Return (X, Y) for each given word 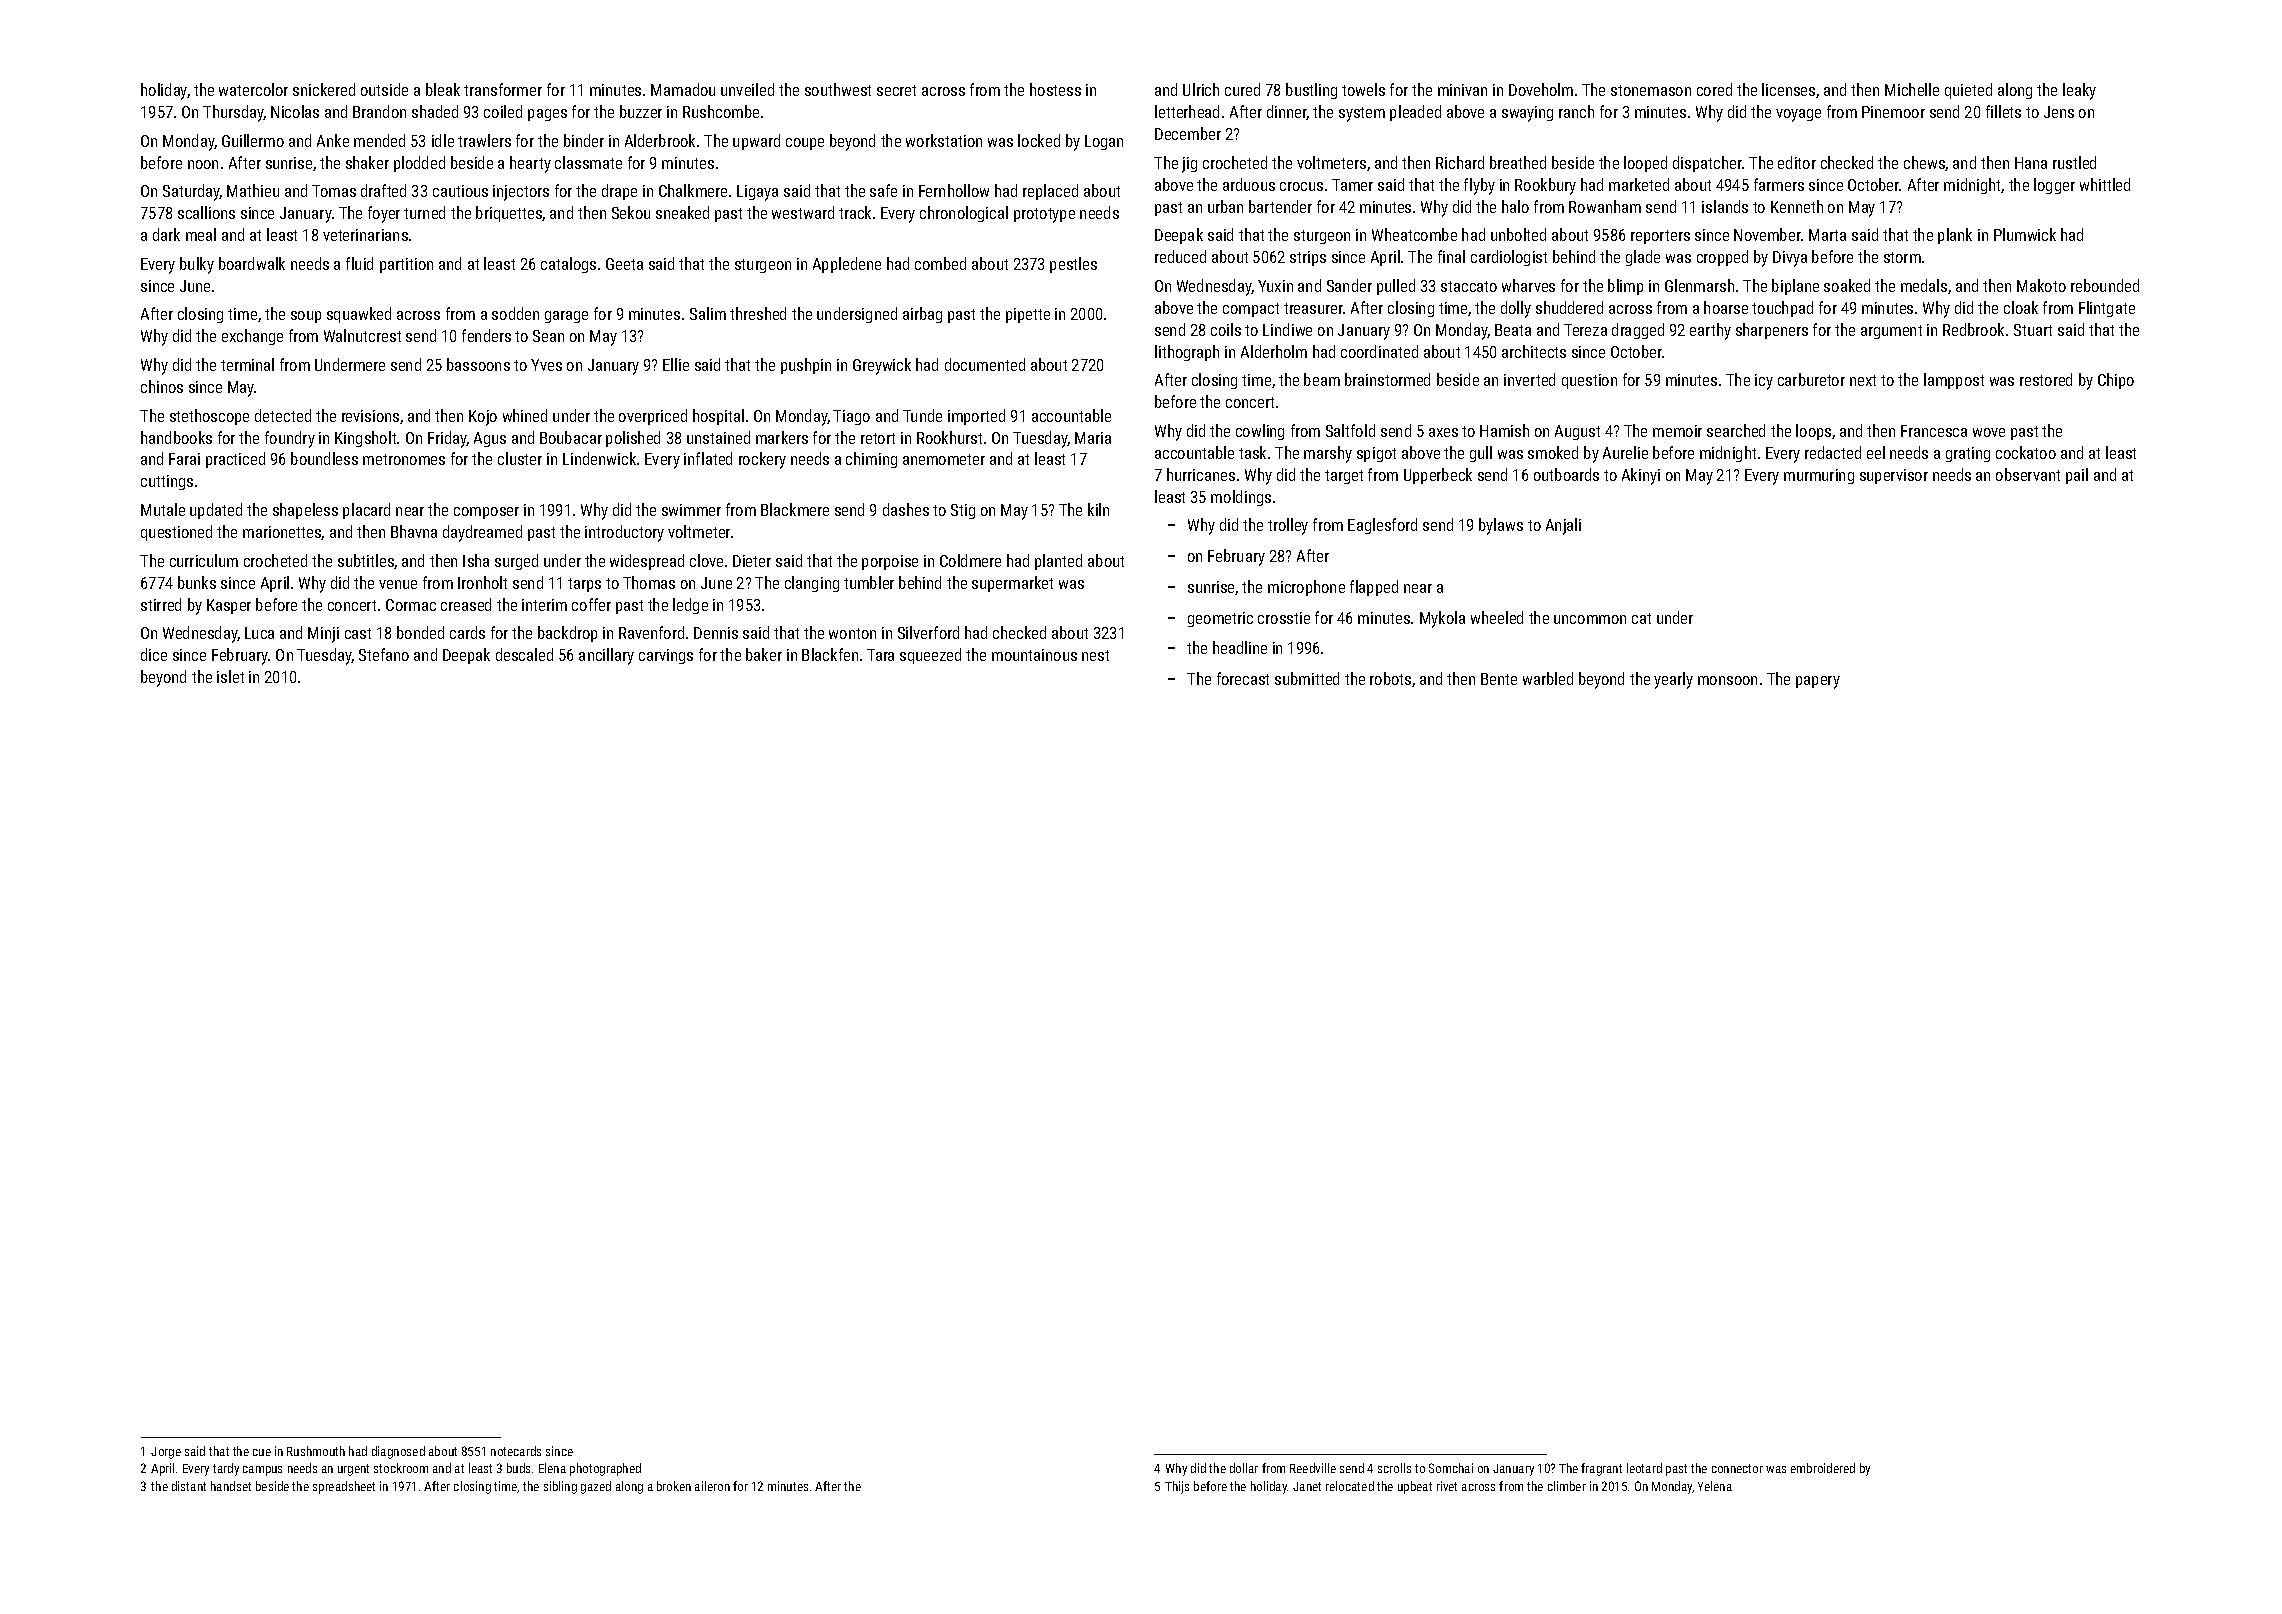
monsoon (1727, 680)
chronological (964, 214)
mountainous (1034, 655)
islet (230, 676)
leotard (1644, 1468)
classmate (588, 162)
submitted (1307, 678)
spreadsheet (344, 1487)
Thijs (1177, 1487)
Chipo (2116, 381)
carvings (666, 656)
